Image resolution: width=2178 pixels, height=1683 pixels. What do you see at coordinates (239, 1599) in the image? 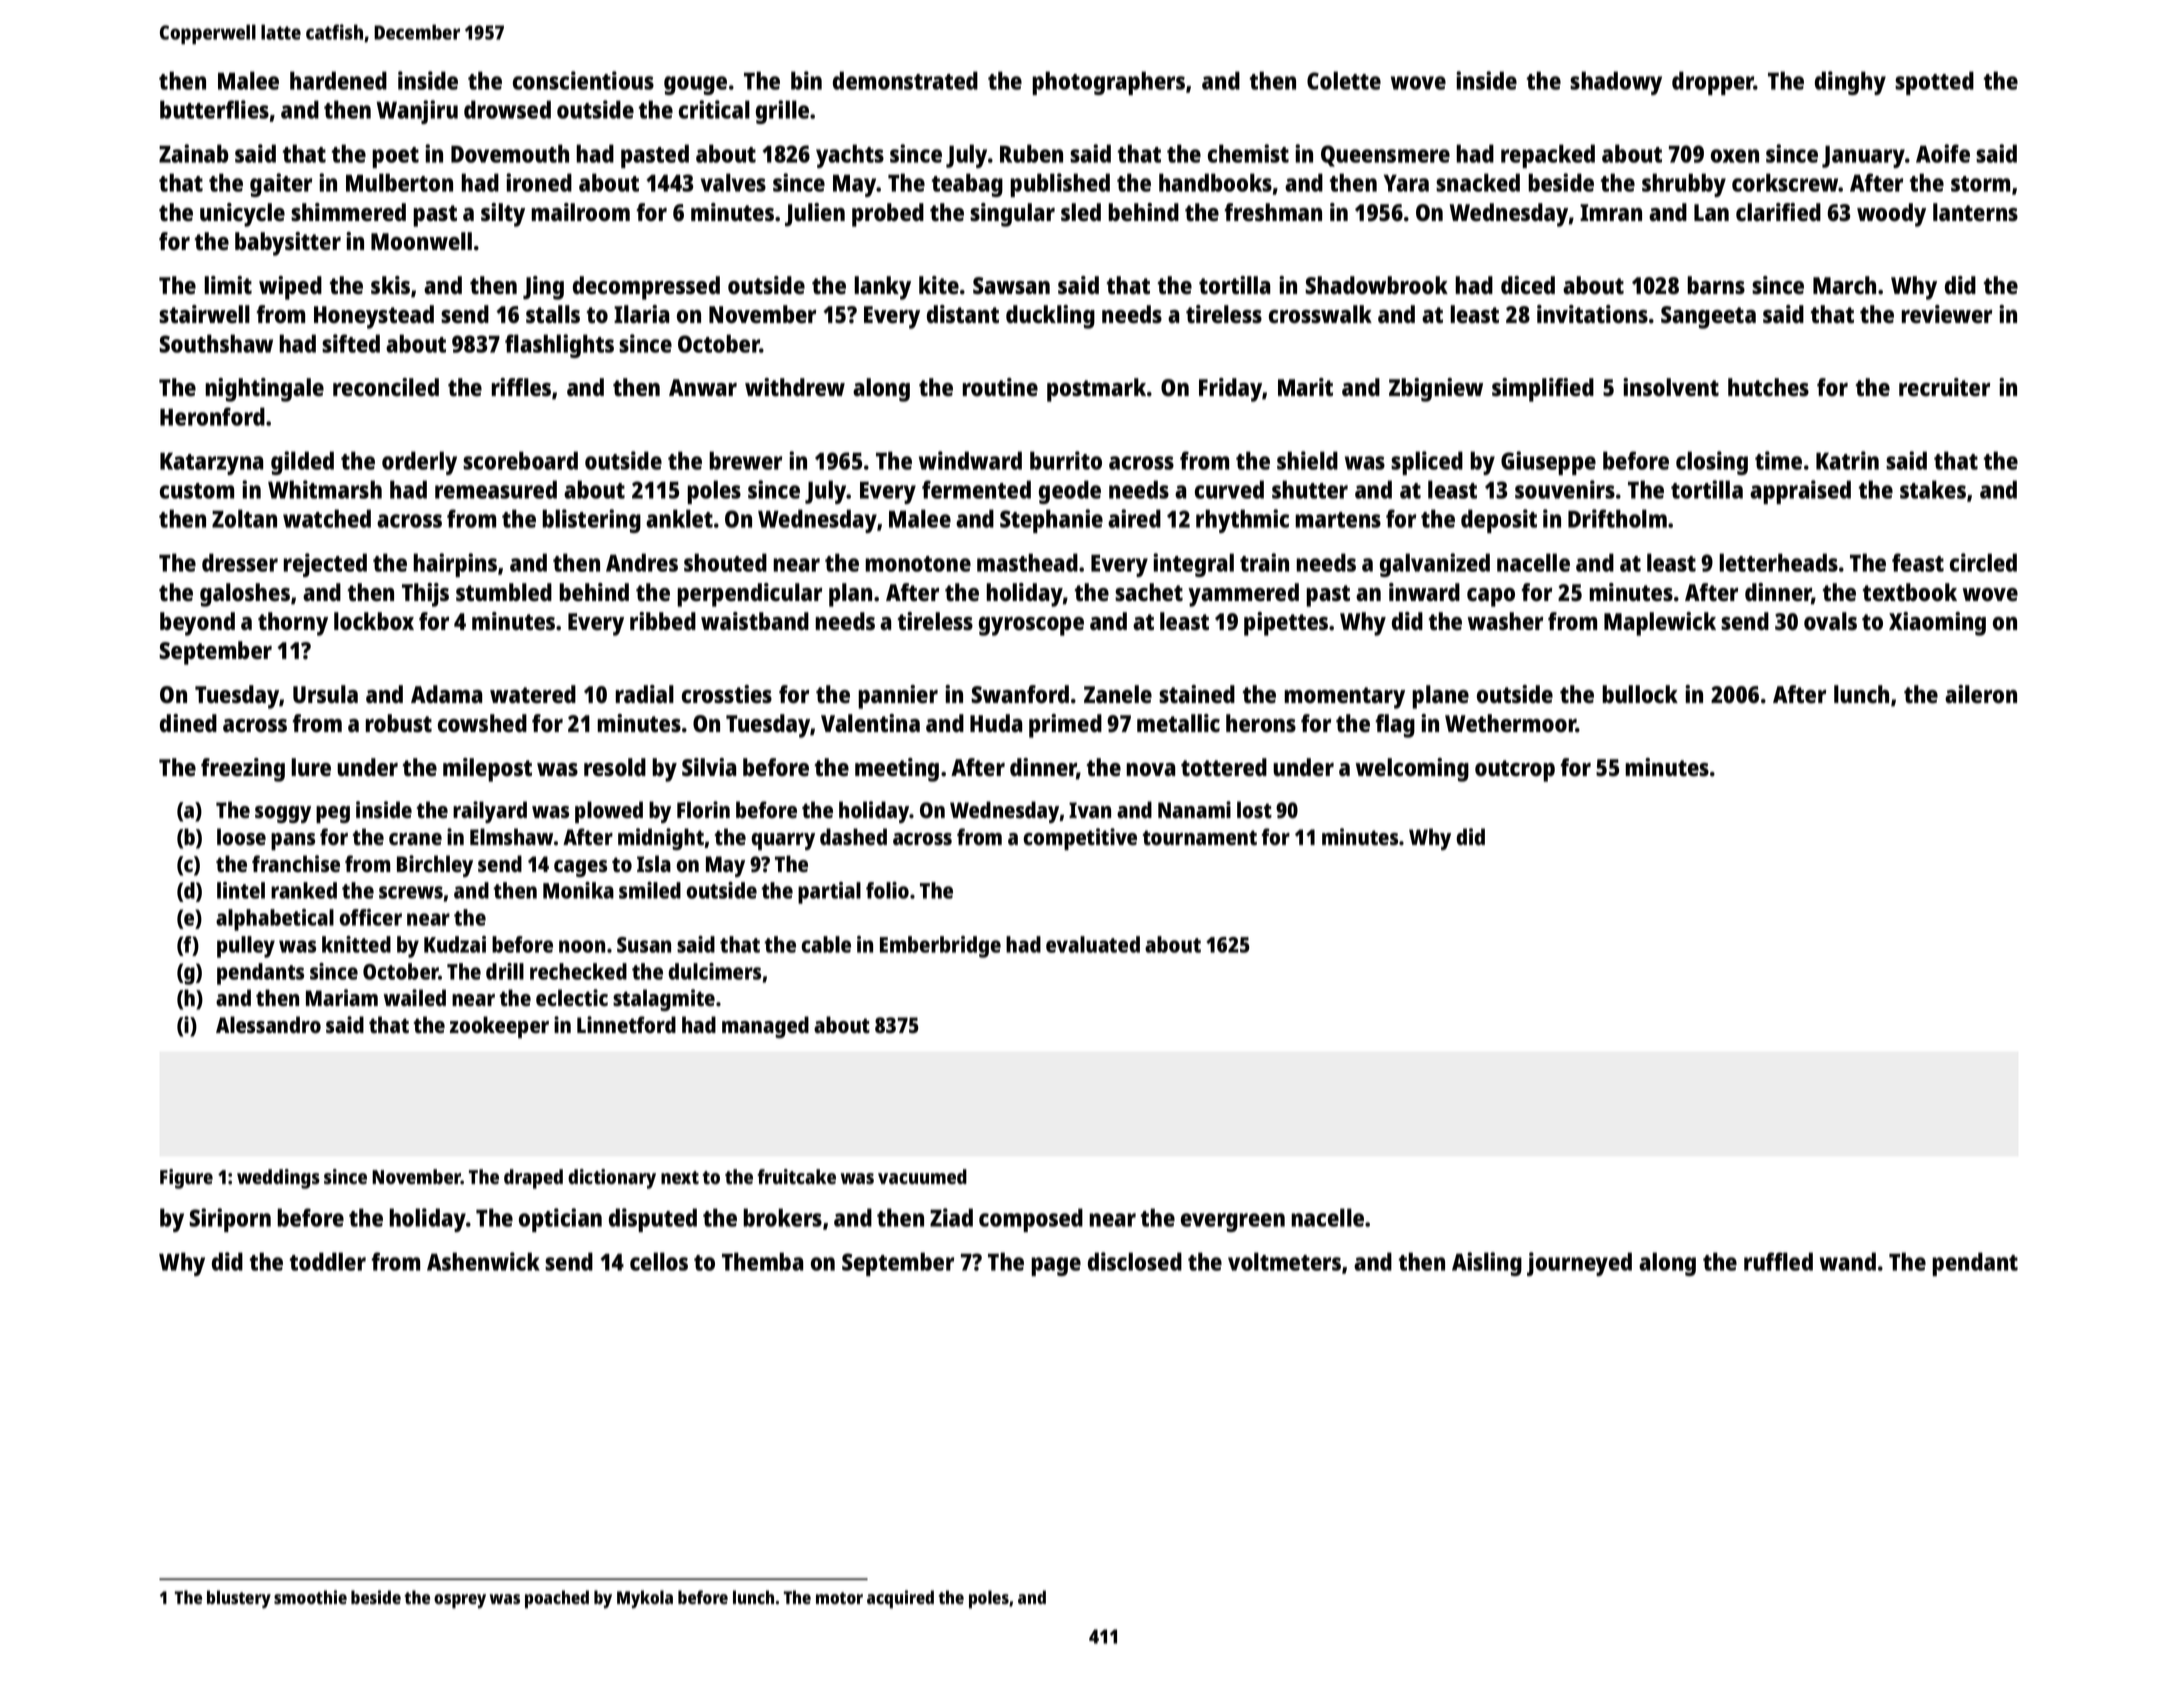
I see `blustery` at bounding box center [239, 1599].
